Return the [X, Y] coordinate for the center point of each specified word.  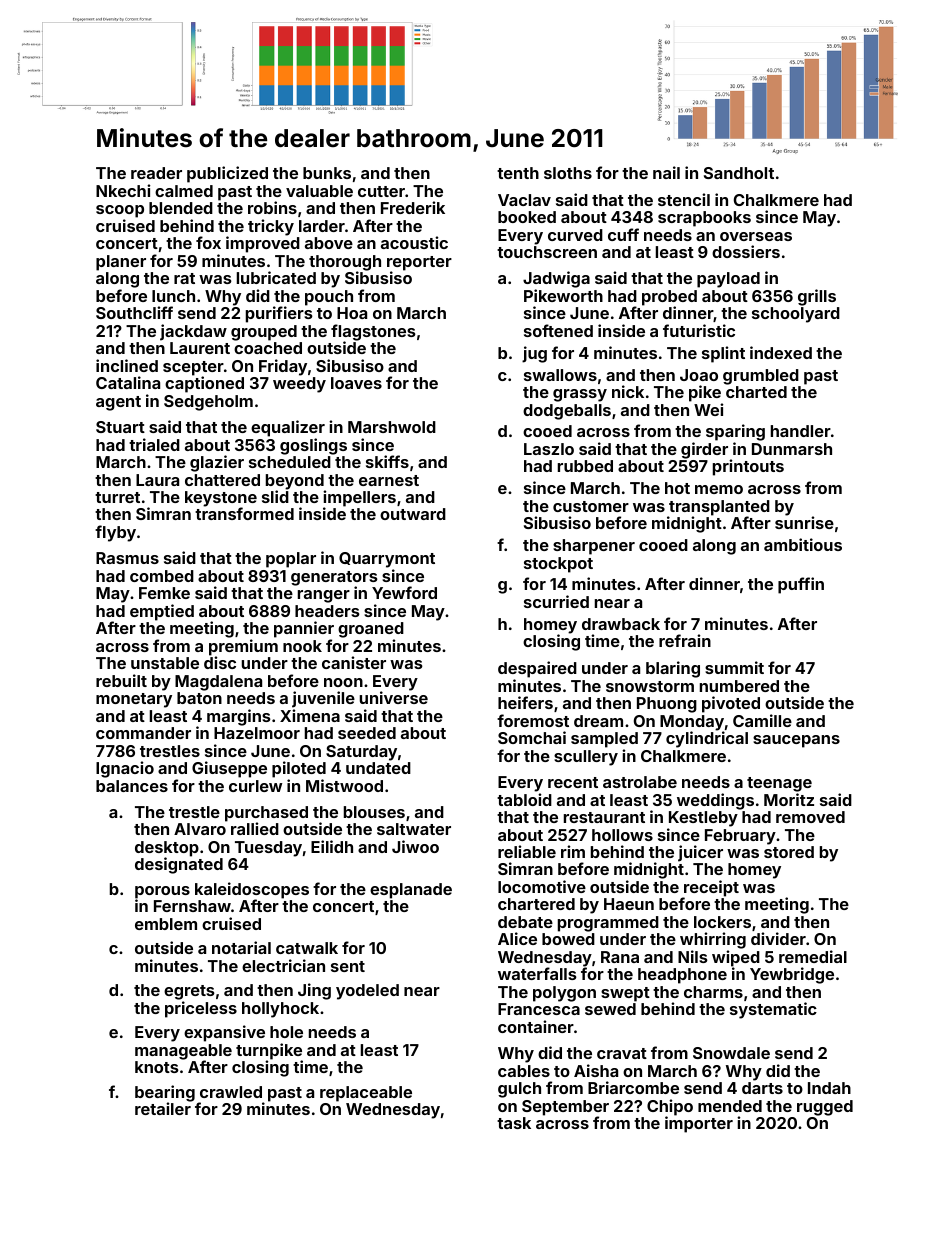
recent [573, 782]
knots [157, 1067]
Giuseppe [229, 769]
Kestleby [703, 819]
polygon [564, 994]
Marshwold [392, 427]
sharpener [594, 547]
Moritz [789, 799]
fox [208, 242]
